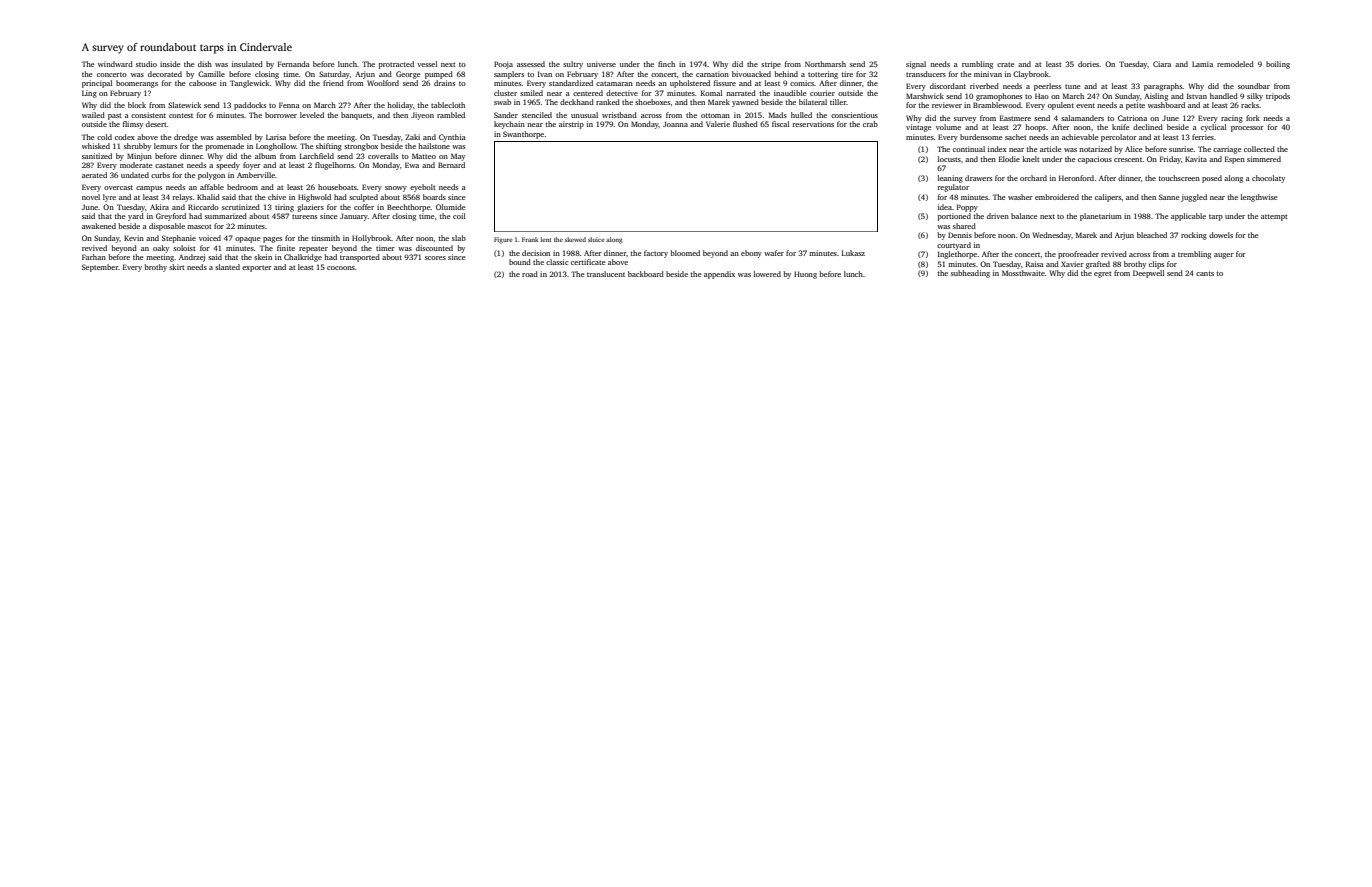 The height and width of the image is (887, 1372). I want to click on idea, so click(945, 207).
